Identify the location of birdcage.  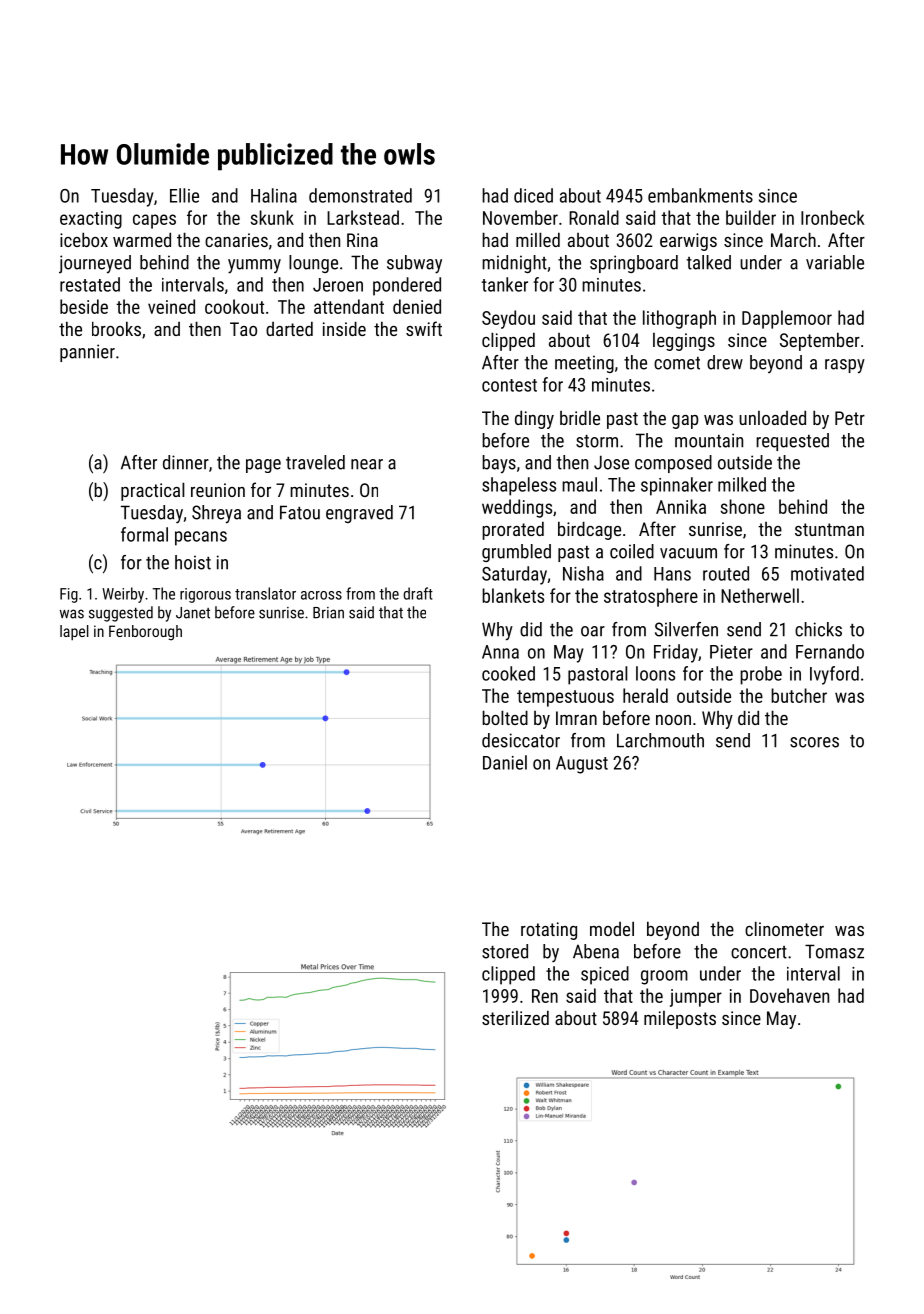
(589, 530).
